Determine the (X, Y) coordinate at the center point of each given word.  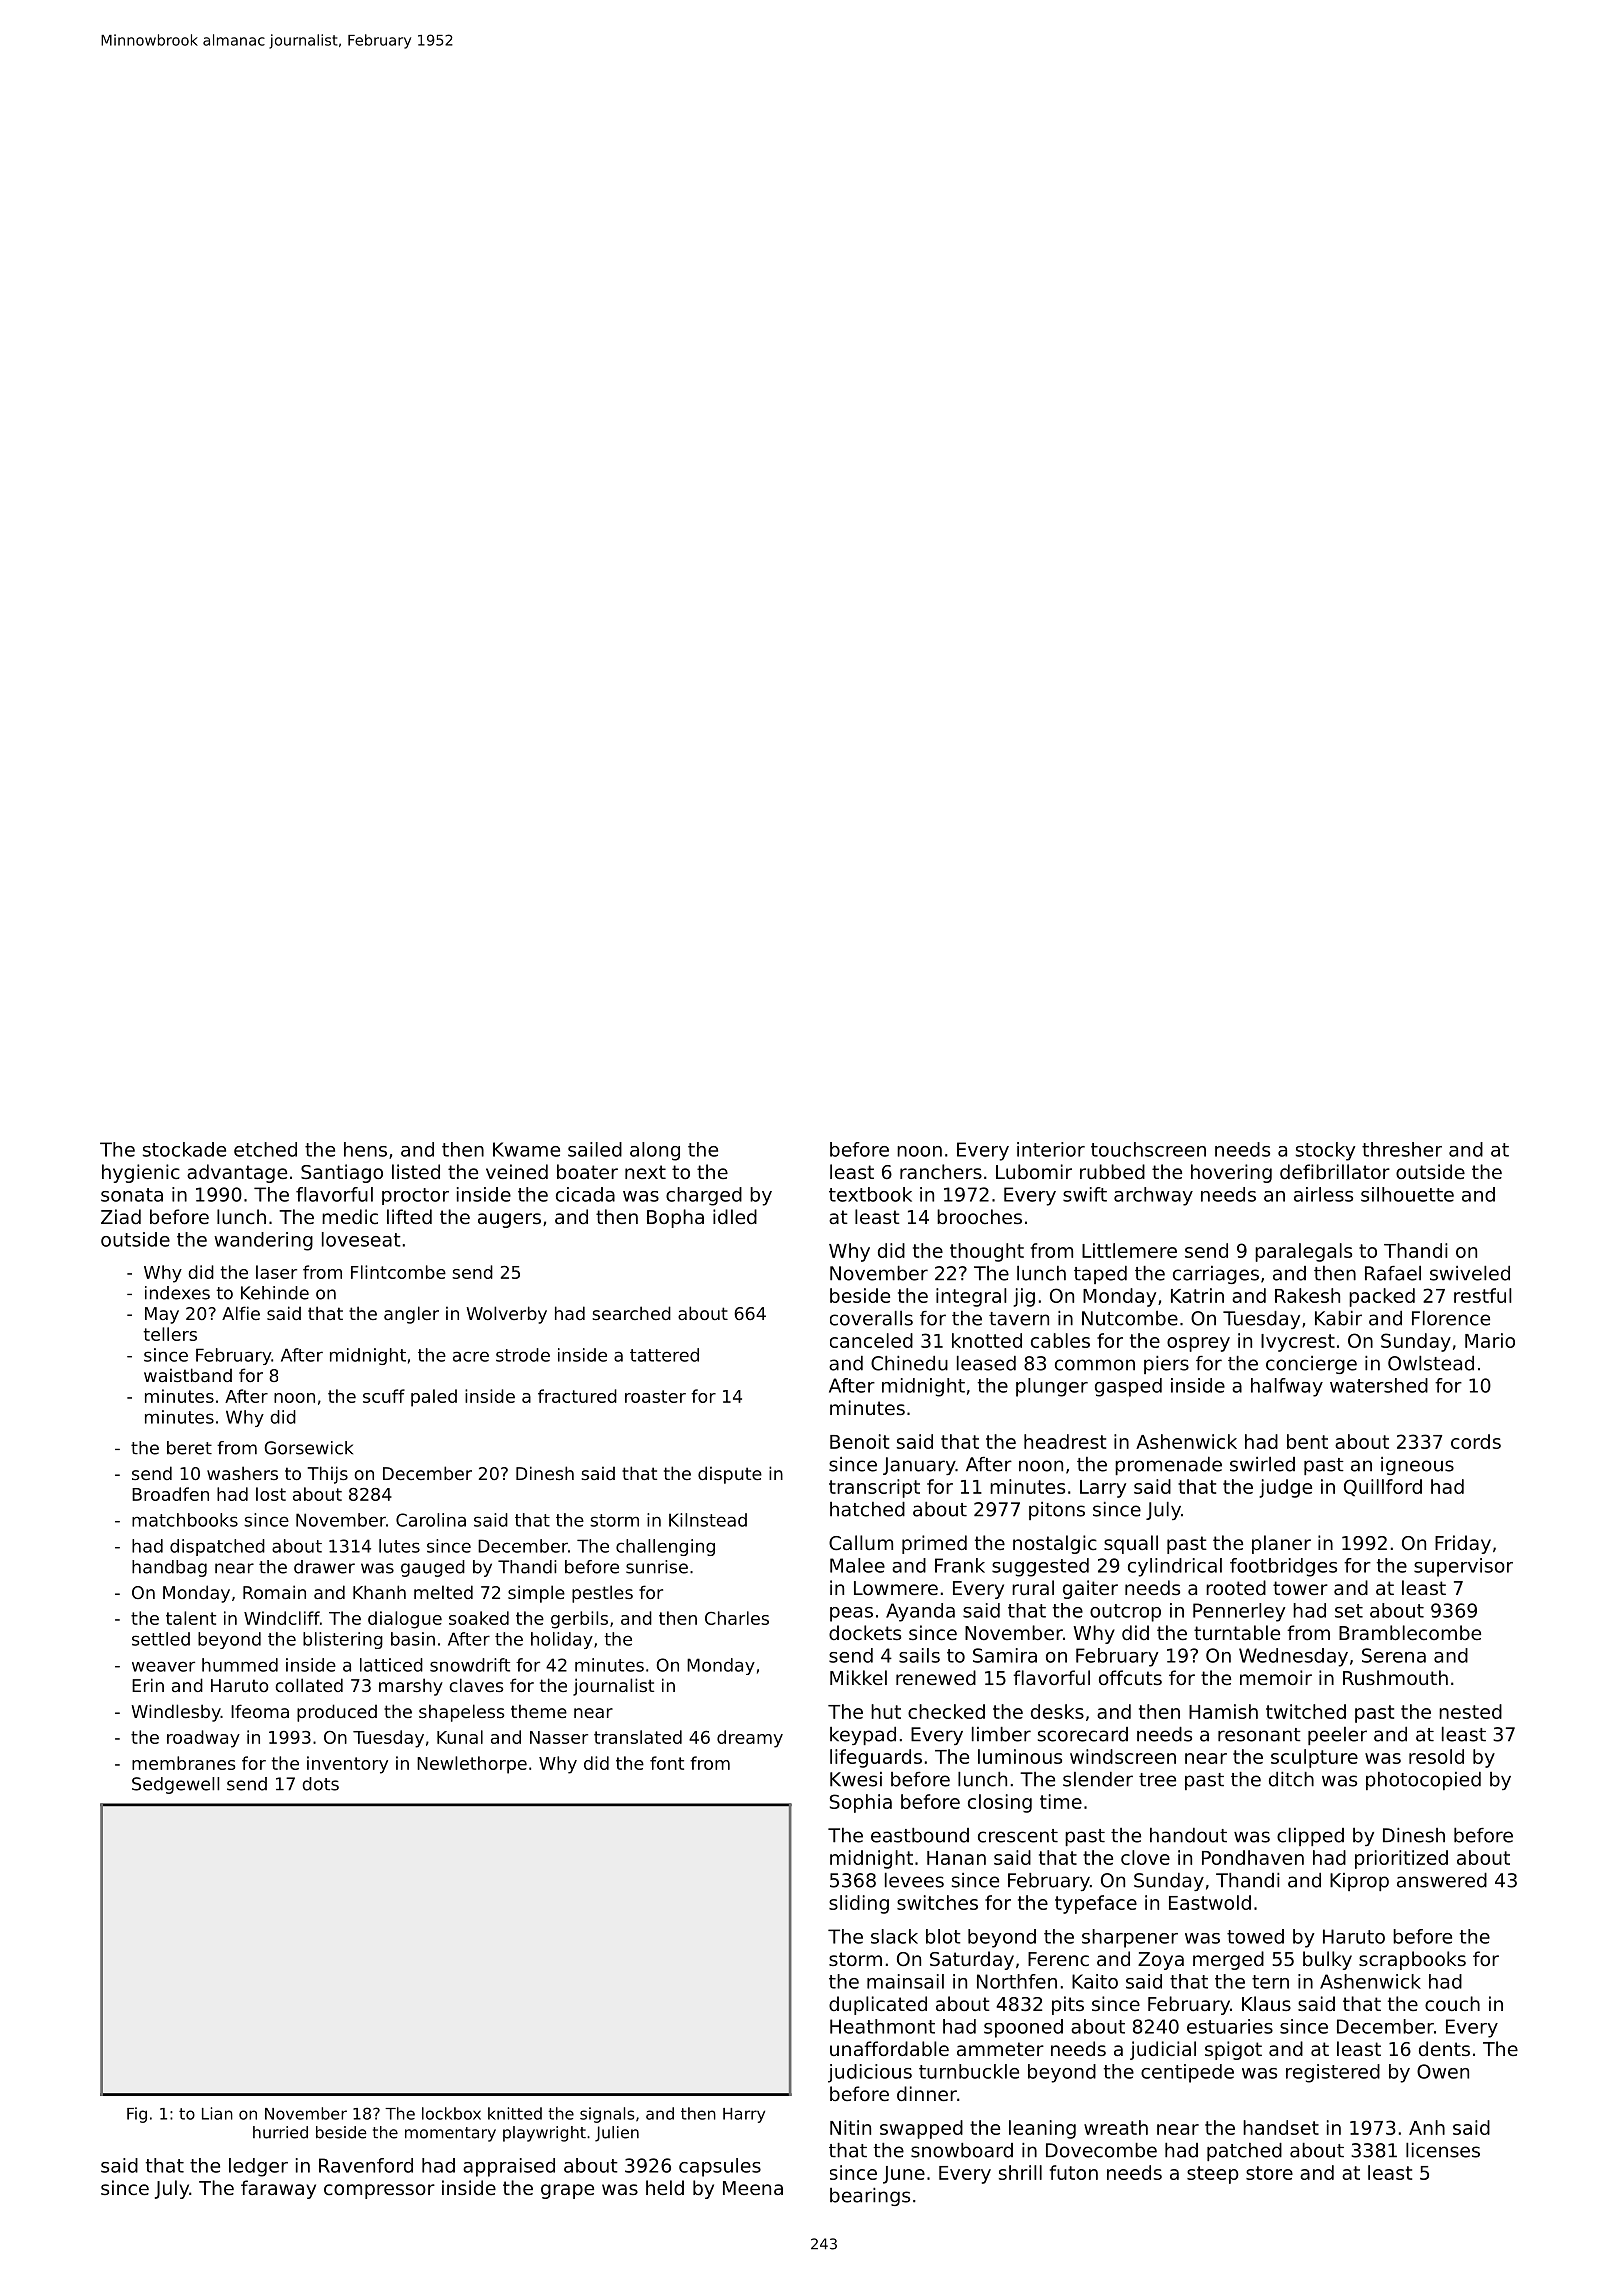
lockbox (451, 2113)
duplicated (878, 2005)
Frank (960, 1565)
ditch (1291, 1779)
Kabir (1338, 1318)
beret (189, 1448)
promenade (1168, 1466)
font (667, 1763)
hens (365, 1149)
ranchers (941, 1171)
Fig (137, 2115)
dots (320, 1784)
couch (1452, 2003)
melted (443, 1592)
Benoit (859, 1441)
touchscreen (1148, 1149)
